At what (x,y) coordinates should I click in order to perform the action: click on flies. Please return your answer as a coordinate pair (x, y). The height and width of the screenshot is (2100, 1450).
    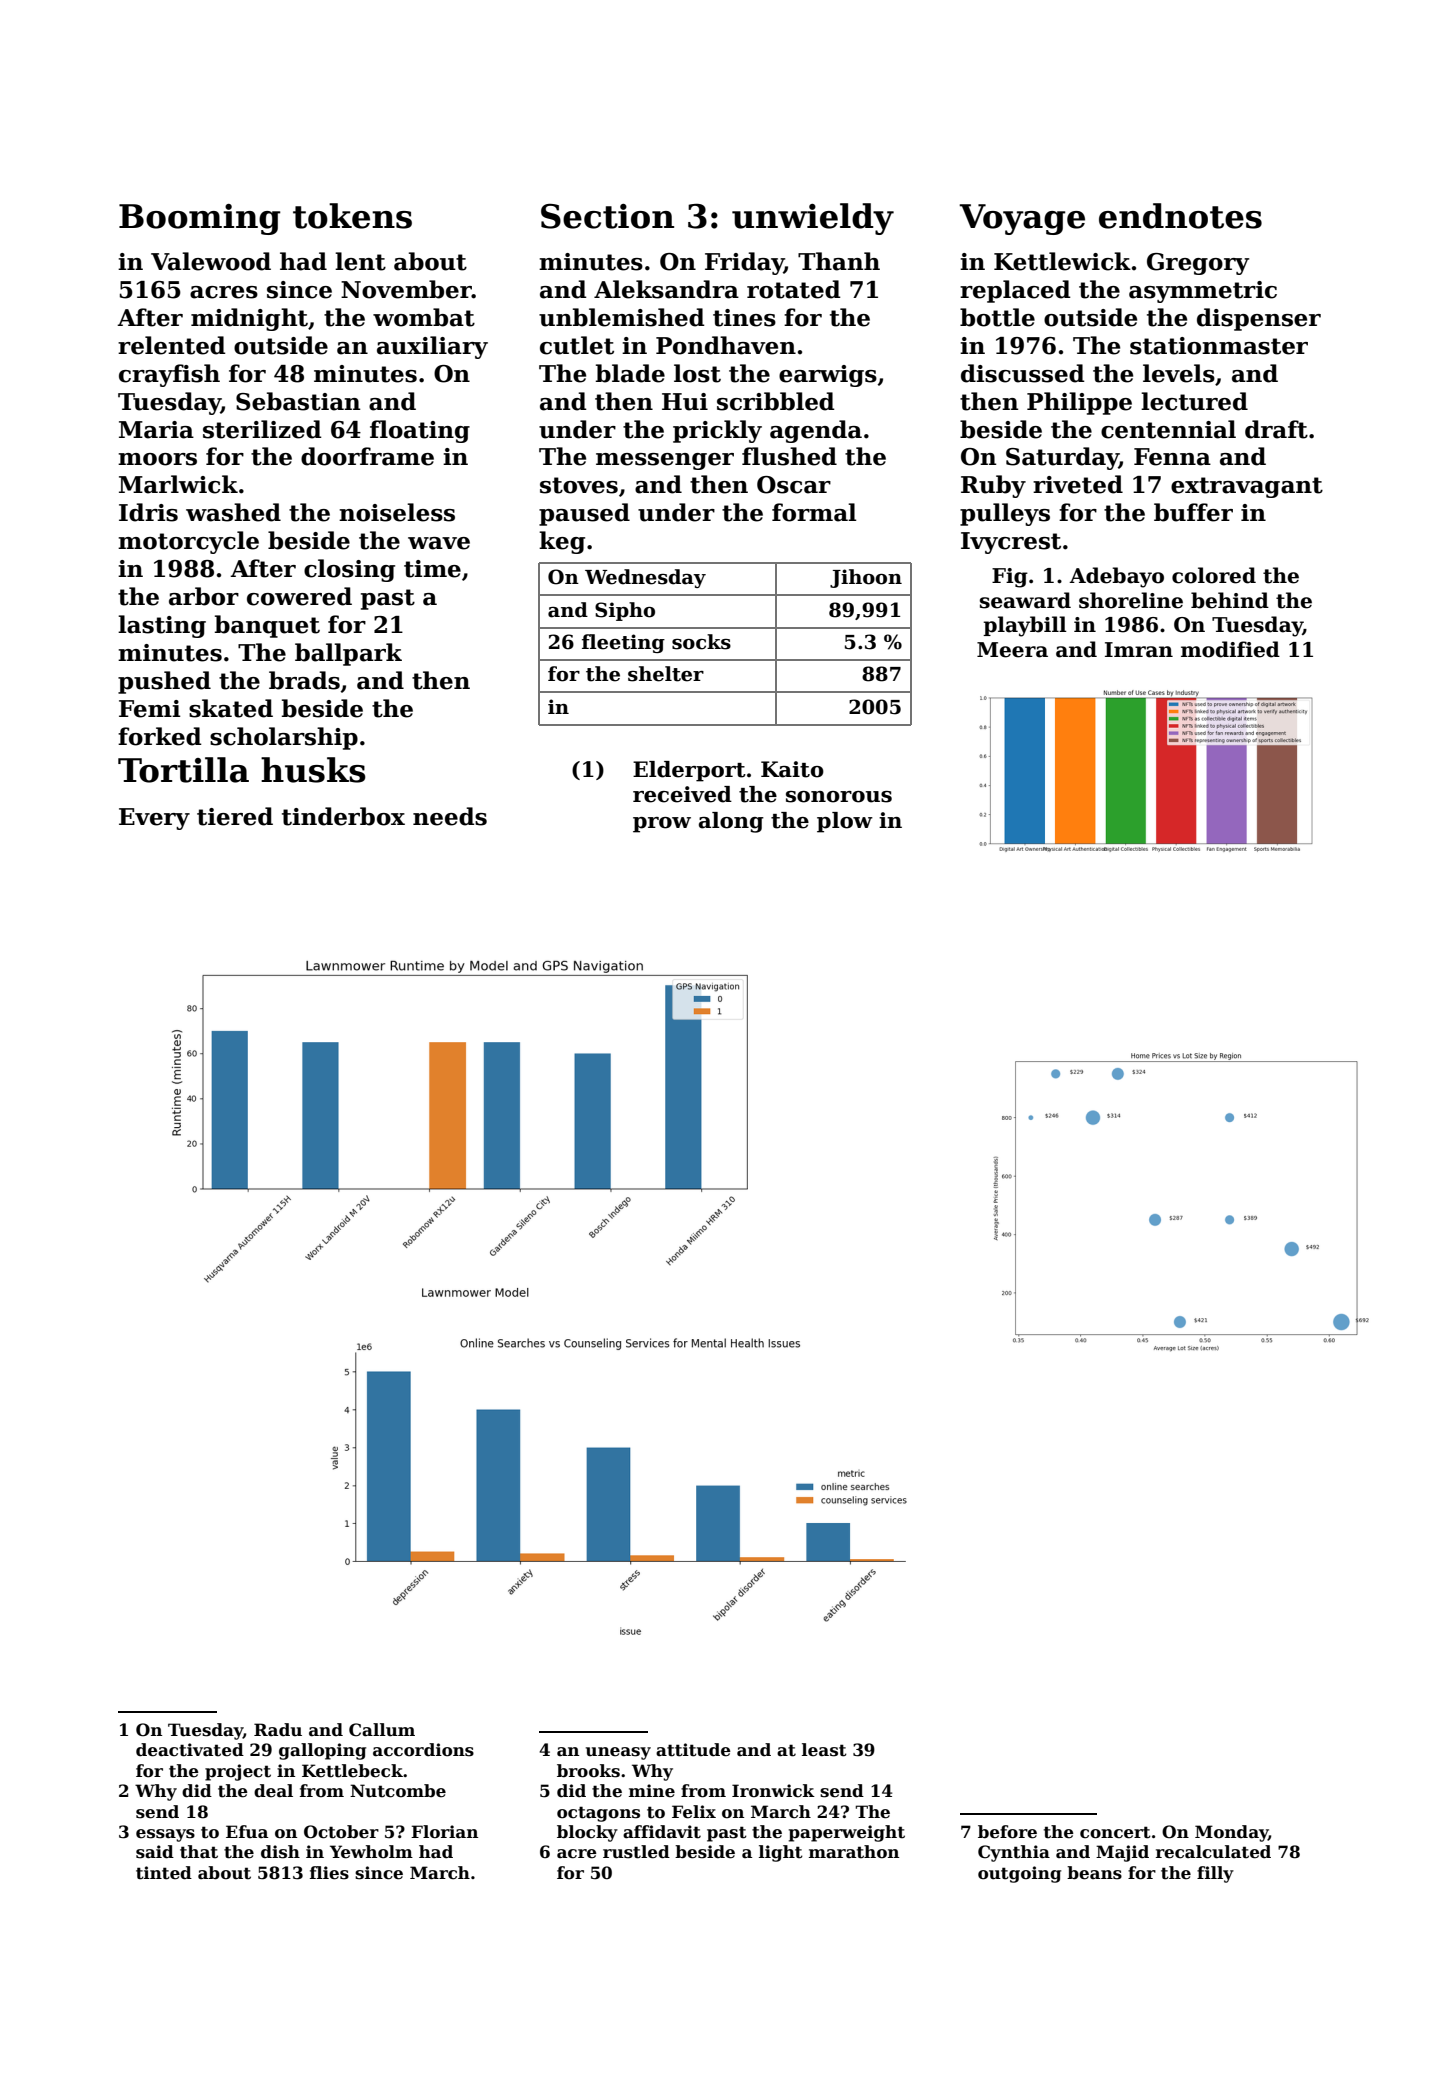
    Looking at the image, I should click on (329, 1873).
